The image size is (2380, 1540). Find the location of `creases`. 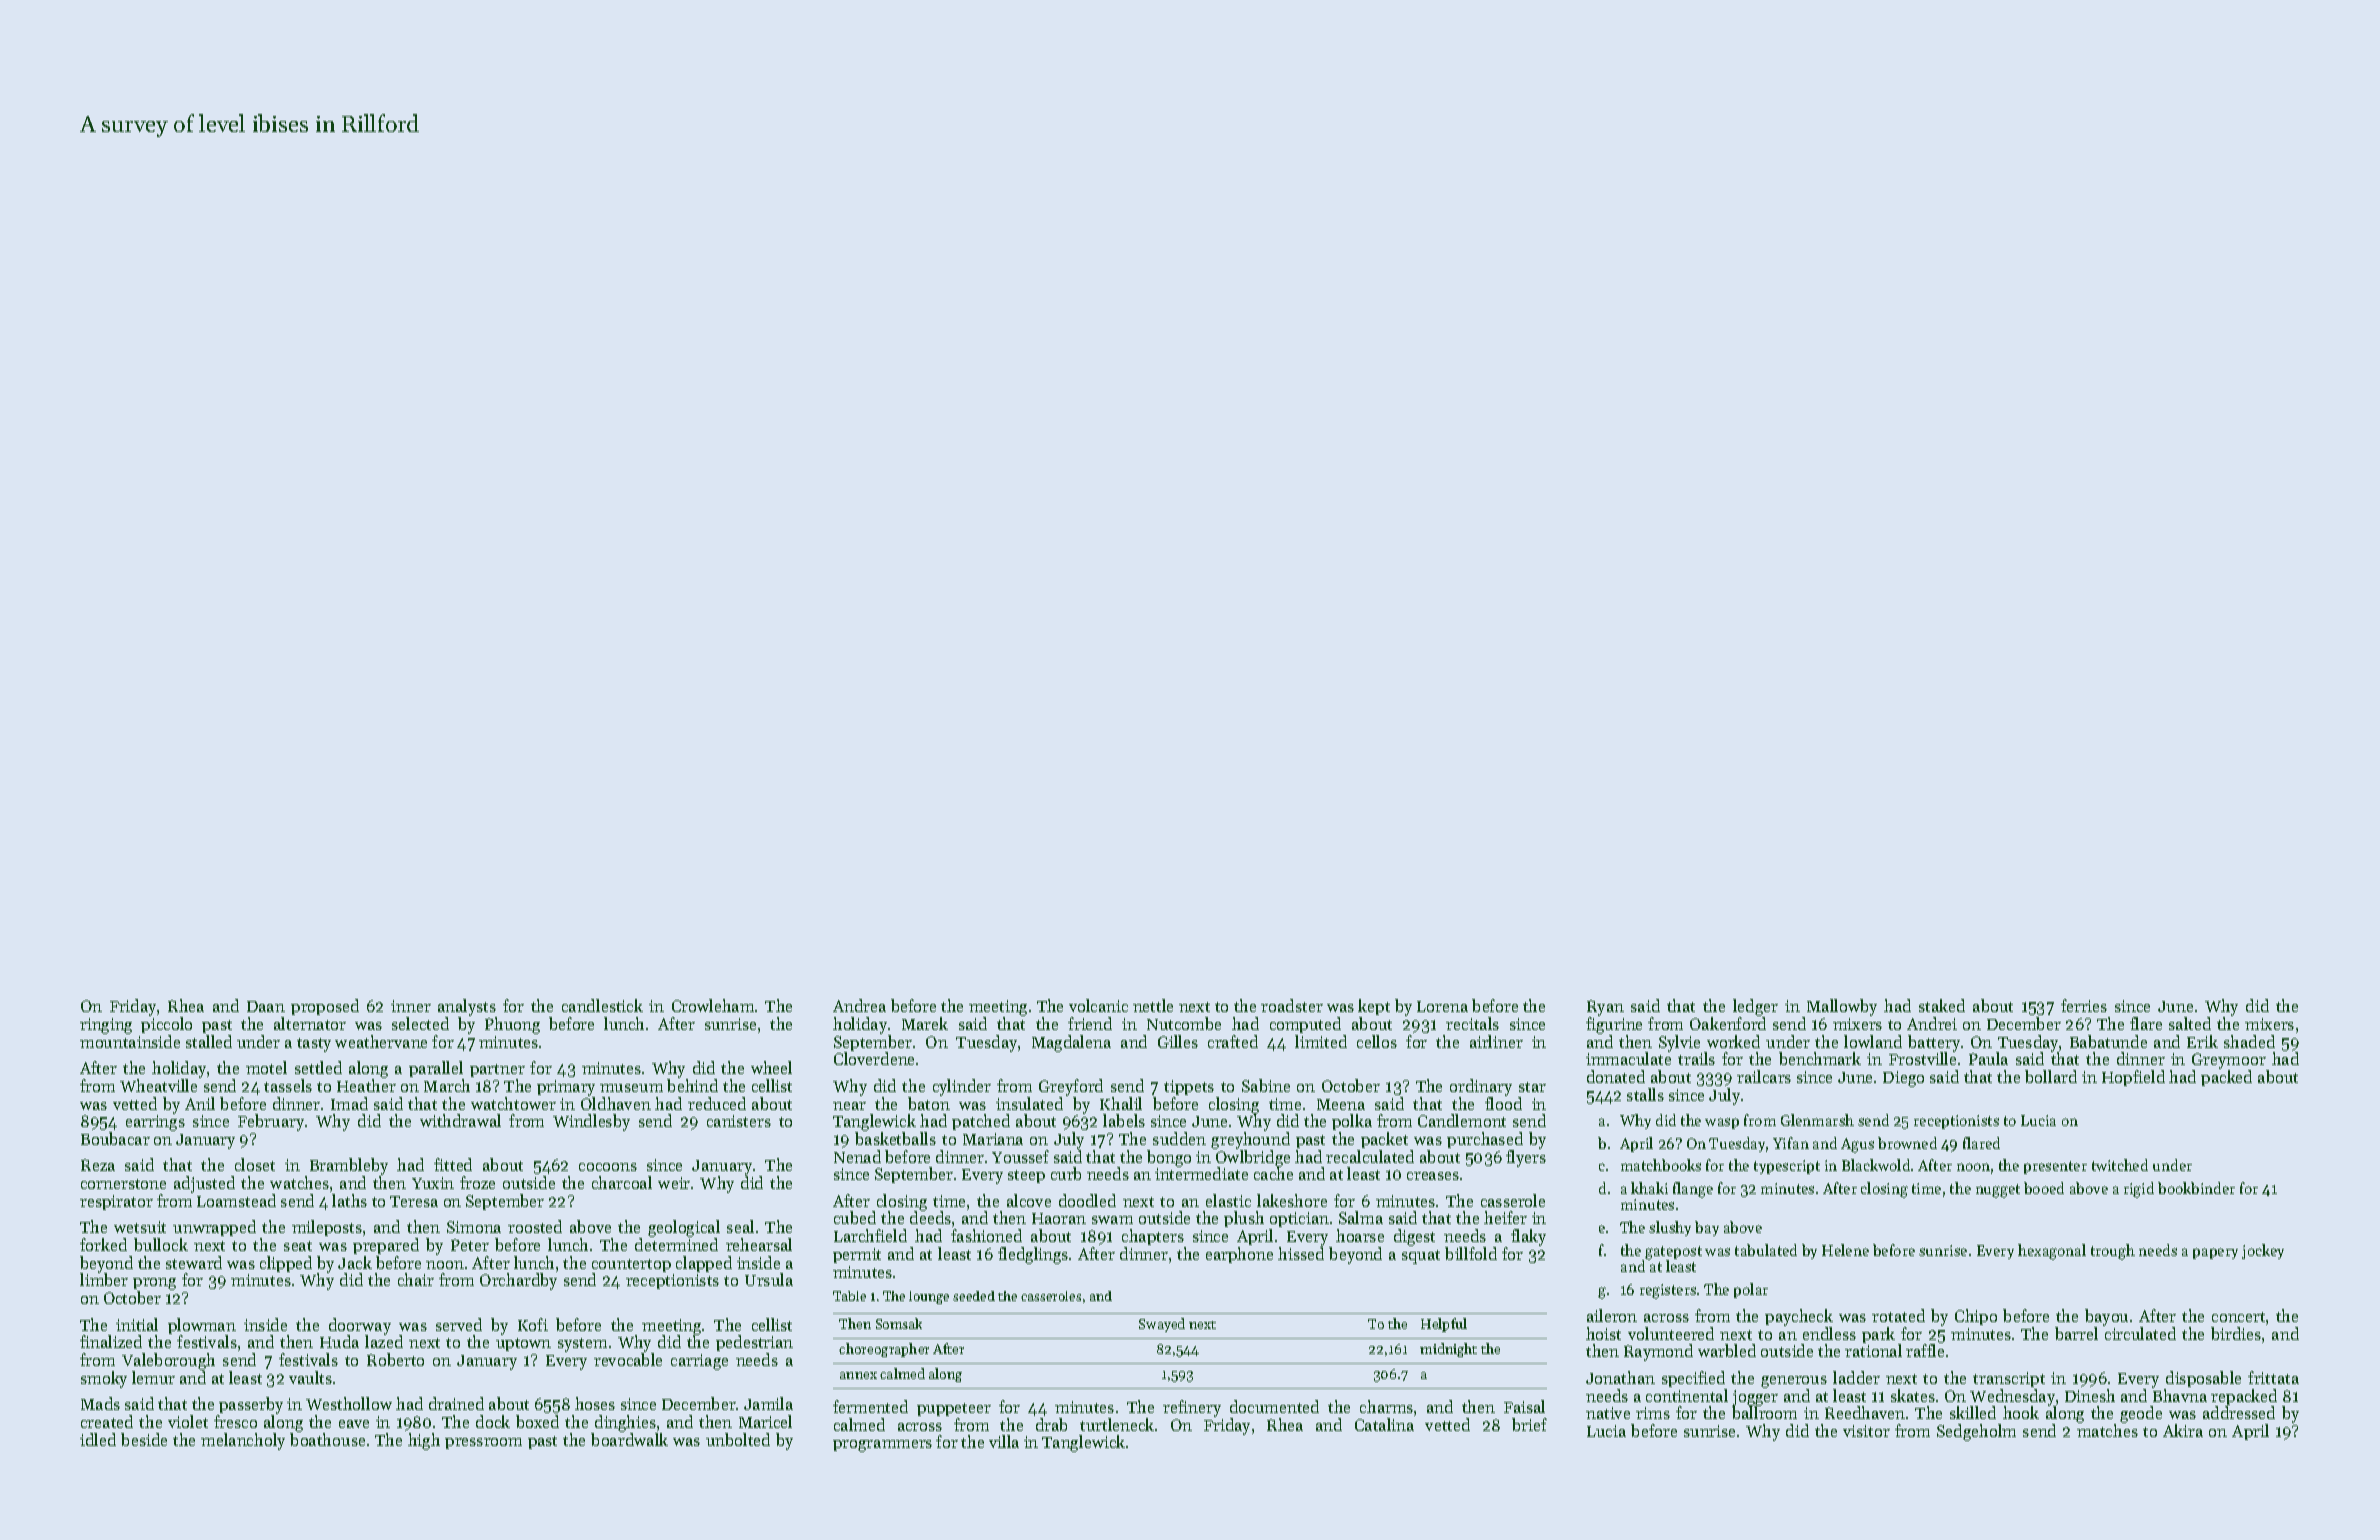

creases is located at coordinates (1433, 1176).
